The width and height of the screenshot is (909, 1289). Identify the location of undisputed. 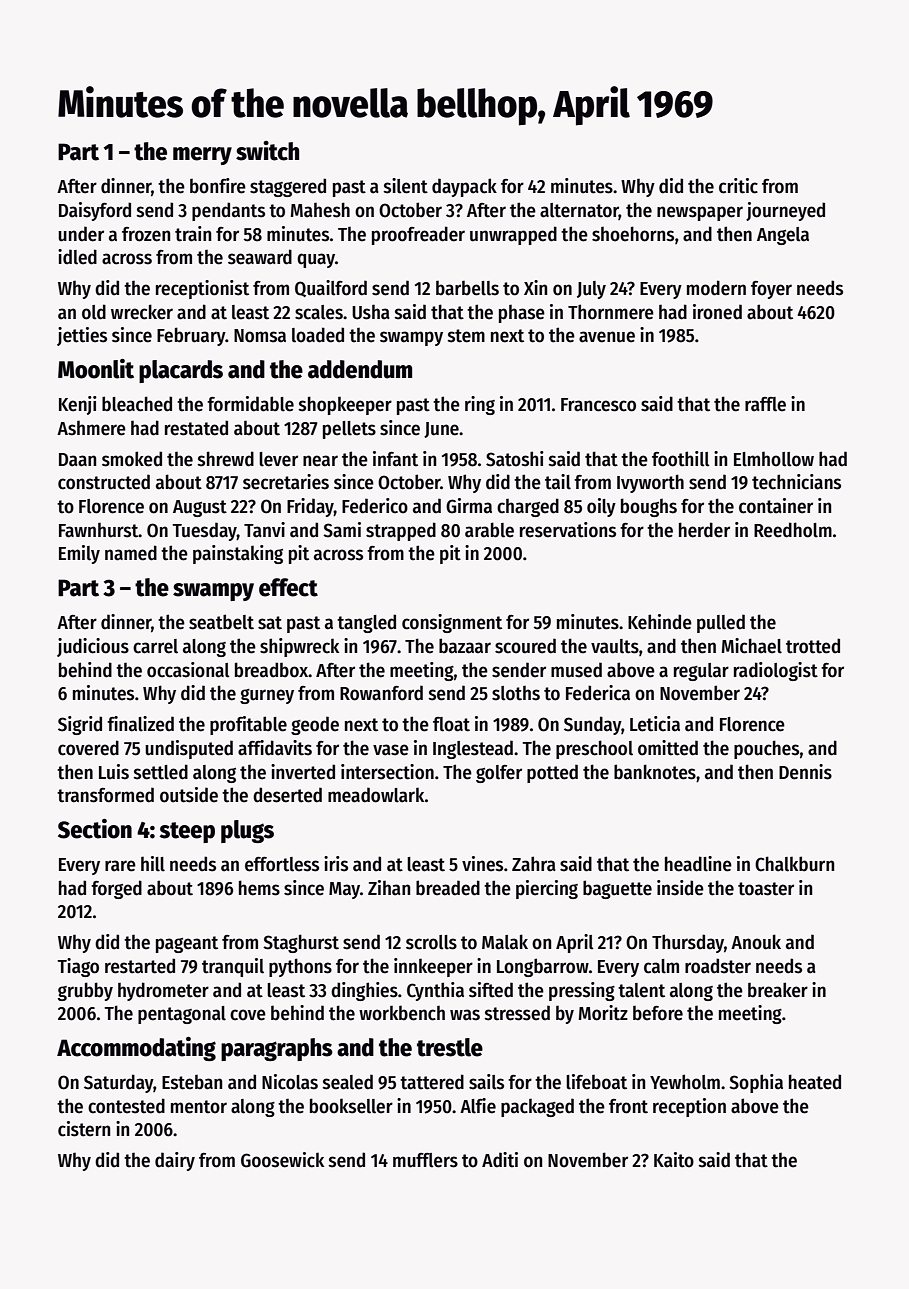
(189, 749).
